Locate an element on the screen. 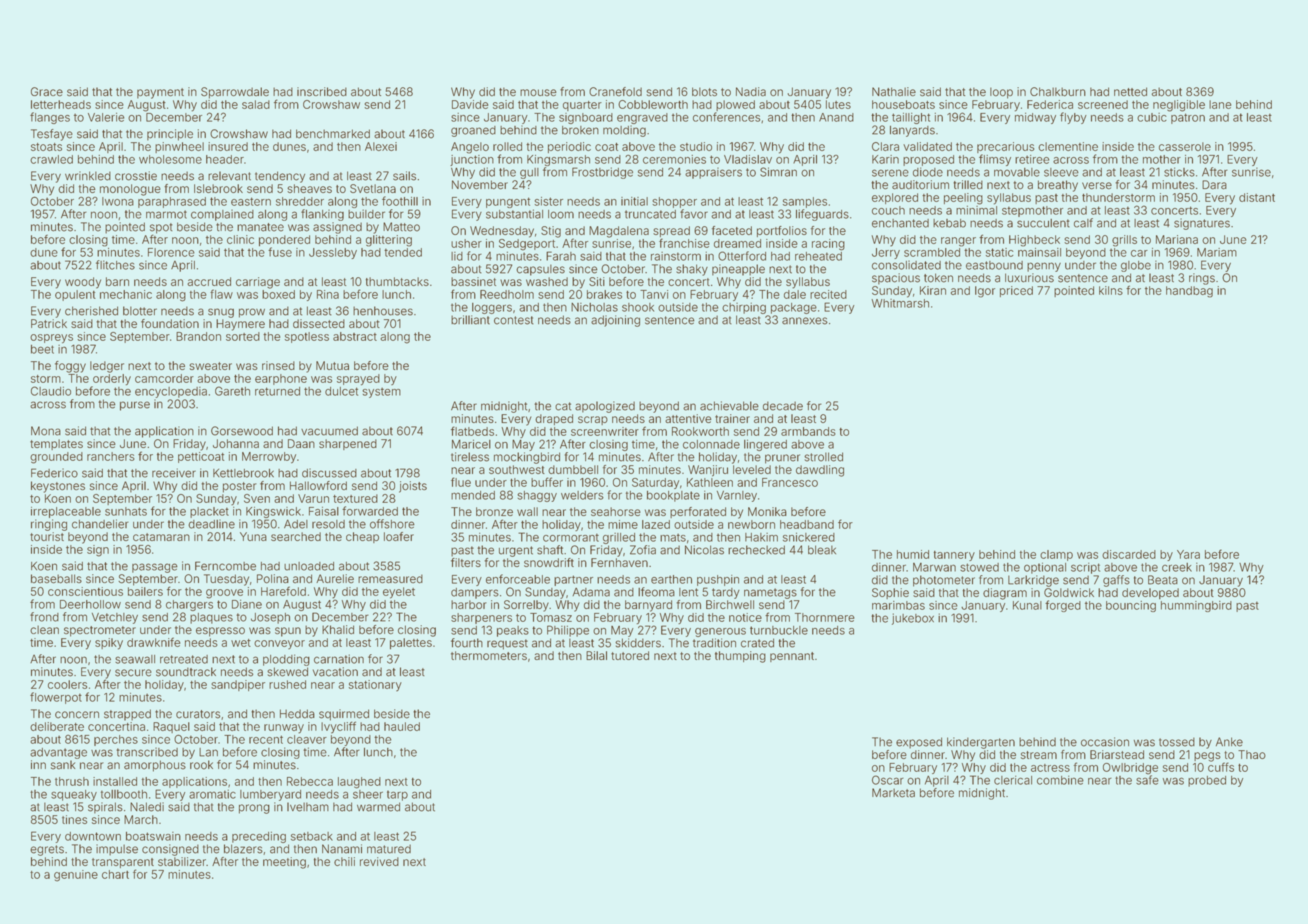 The image size is (1308, 924). inscribed is located at coordinates (322, 92).
